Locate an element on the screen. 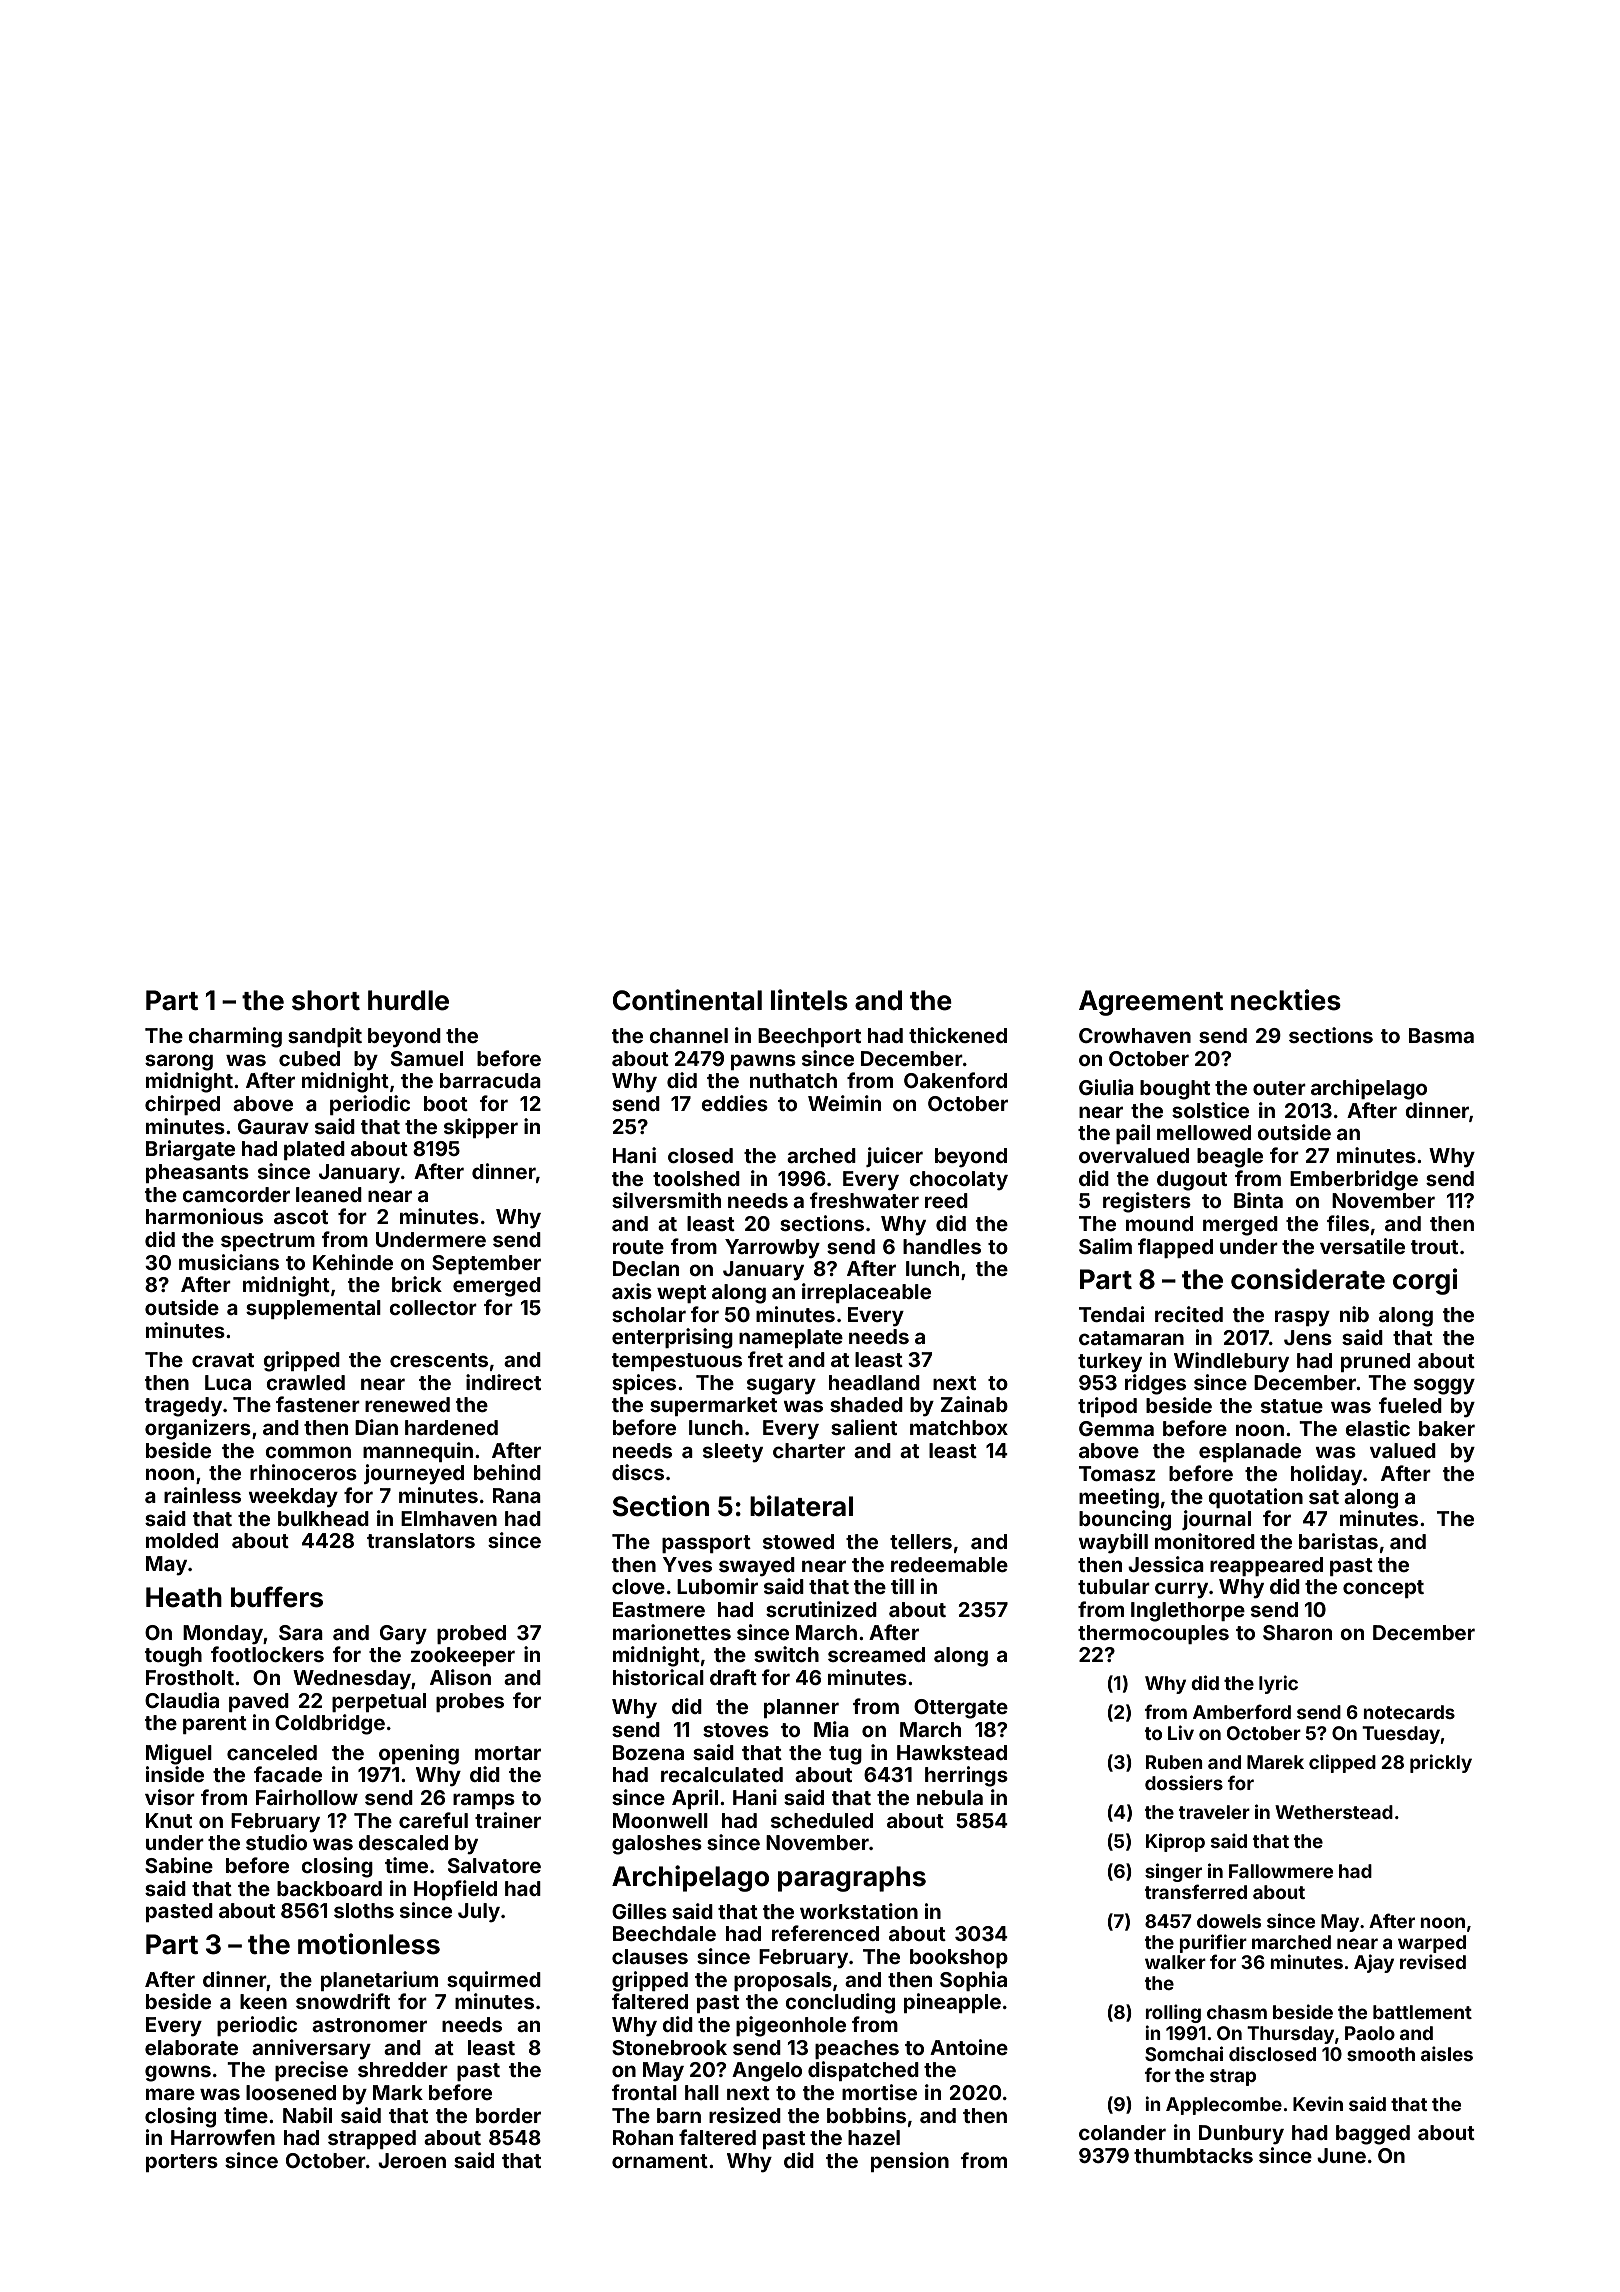 This screenshot has width=1620, height=2292. Jeroen is located at coordinates (412, 2160).
